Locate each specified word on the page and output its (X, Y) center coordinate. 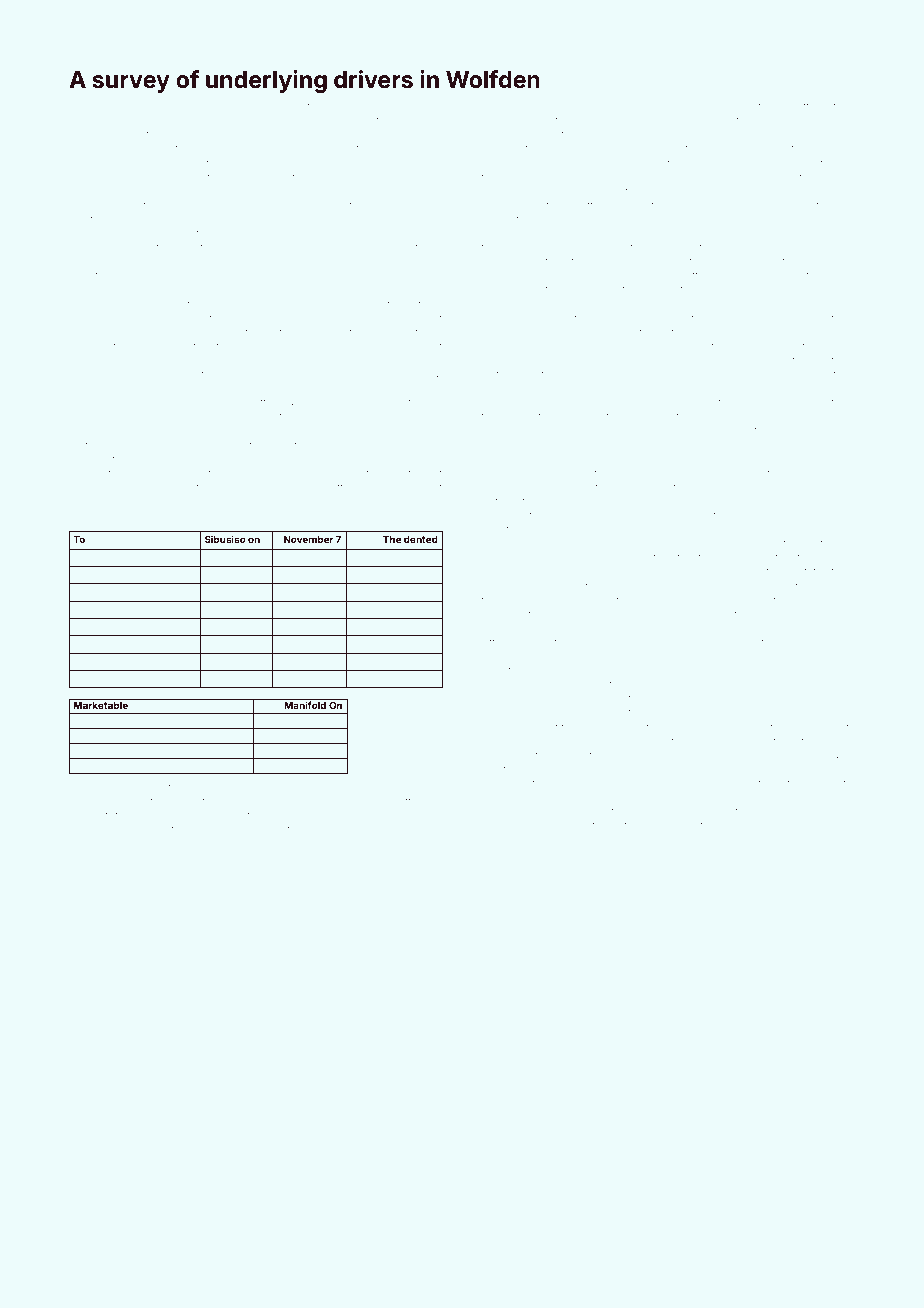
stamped (718, 729)
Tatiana (163, 106)
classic (572, 488)
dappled (502, 108)
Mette (801, 107)
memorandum (517, 685)
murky (741, 603)
